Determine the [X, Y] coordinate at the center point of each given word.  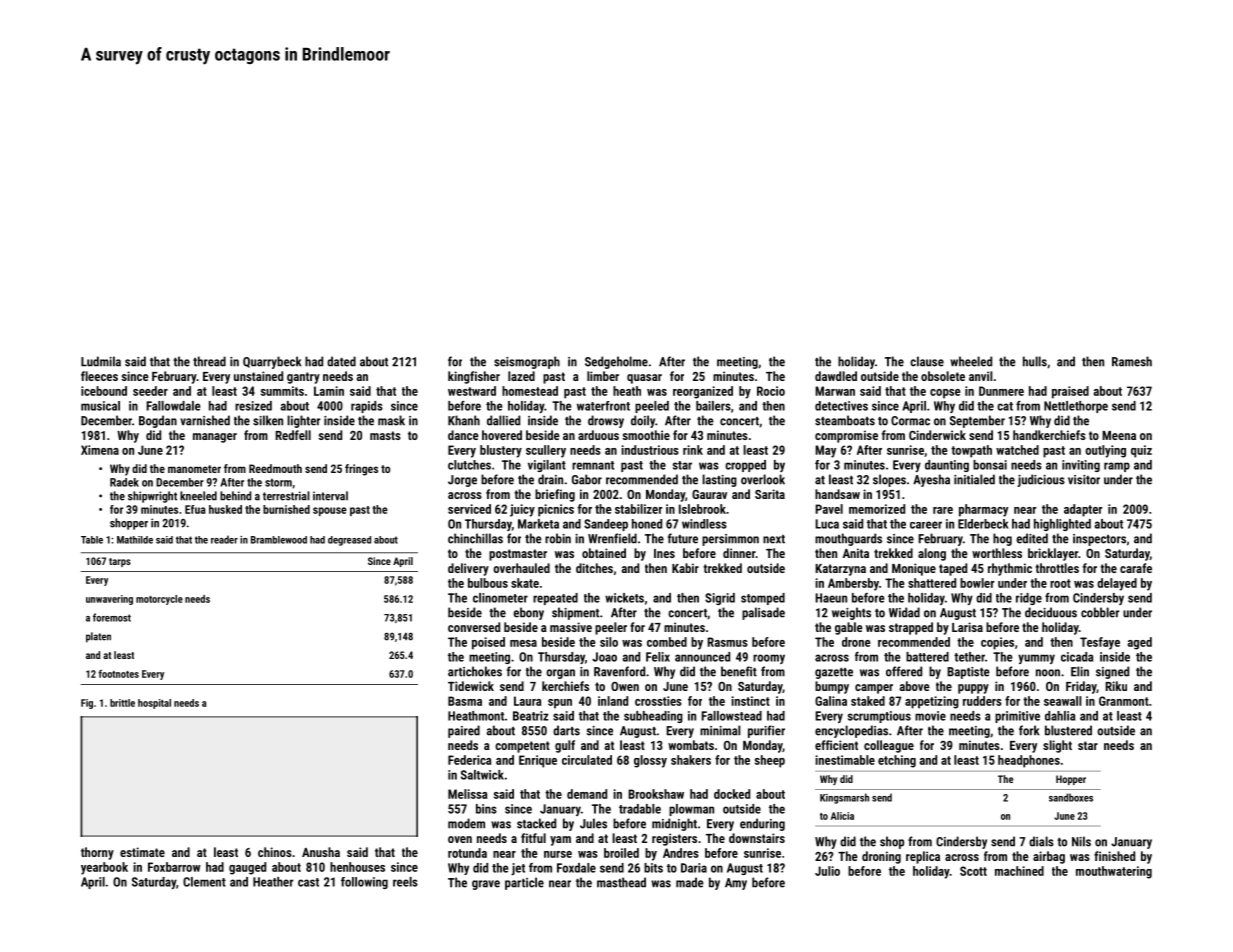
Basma [465, 701]
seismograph [527, 362]
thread [209, 361]
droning [881, 857]
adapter [1083, 510]
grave [486, 885]
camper [874, 689]
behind [236, 496]
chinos [275, 852]
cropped [745, 466]
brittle [122, 703]
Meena [1119, 435]
